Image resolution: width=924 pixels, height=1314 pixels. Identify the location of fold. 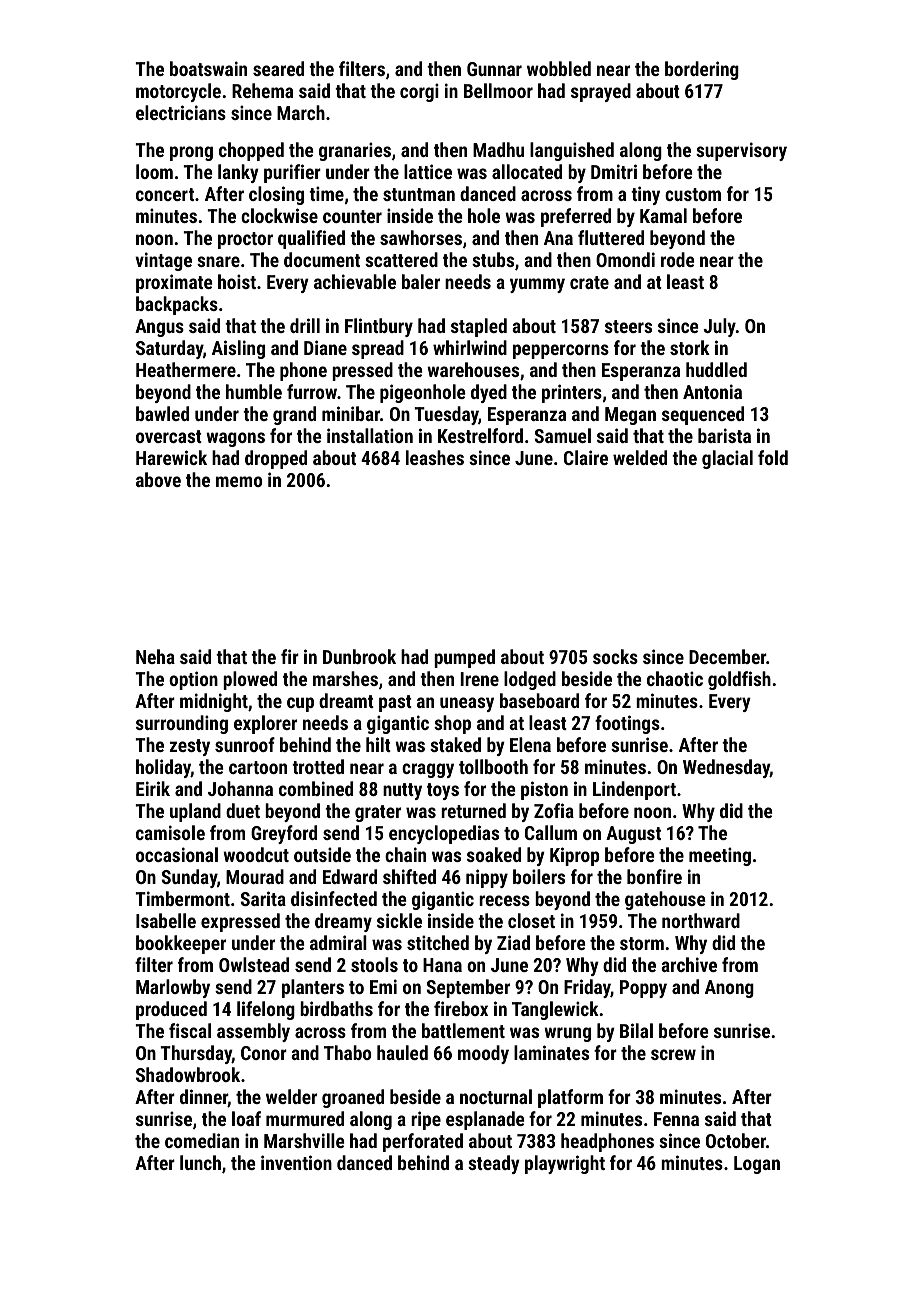
(773, 457).
